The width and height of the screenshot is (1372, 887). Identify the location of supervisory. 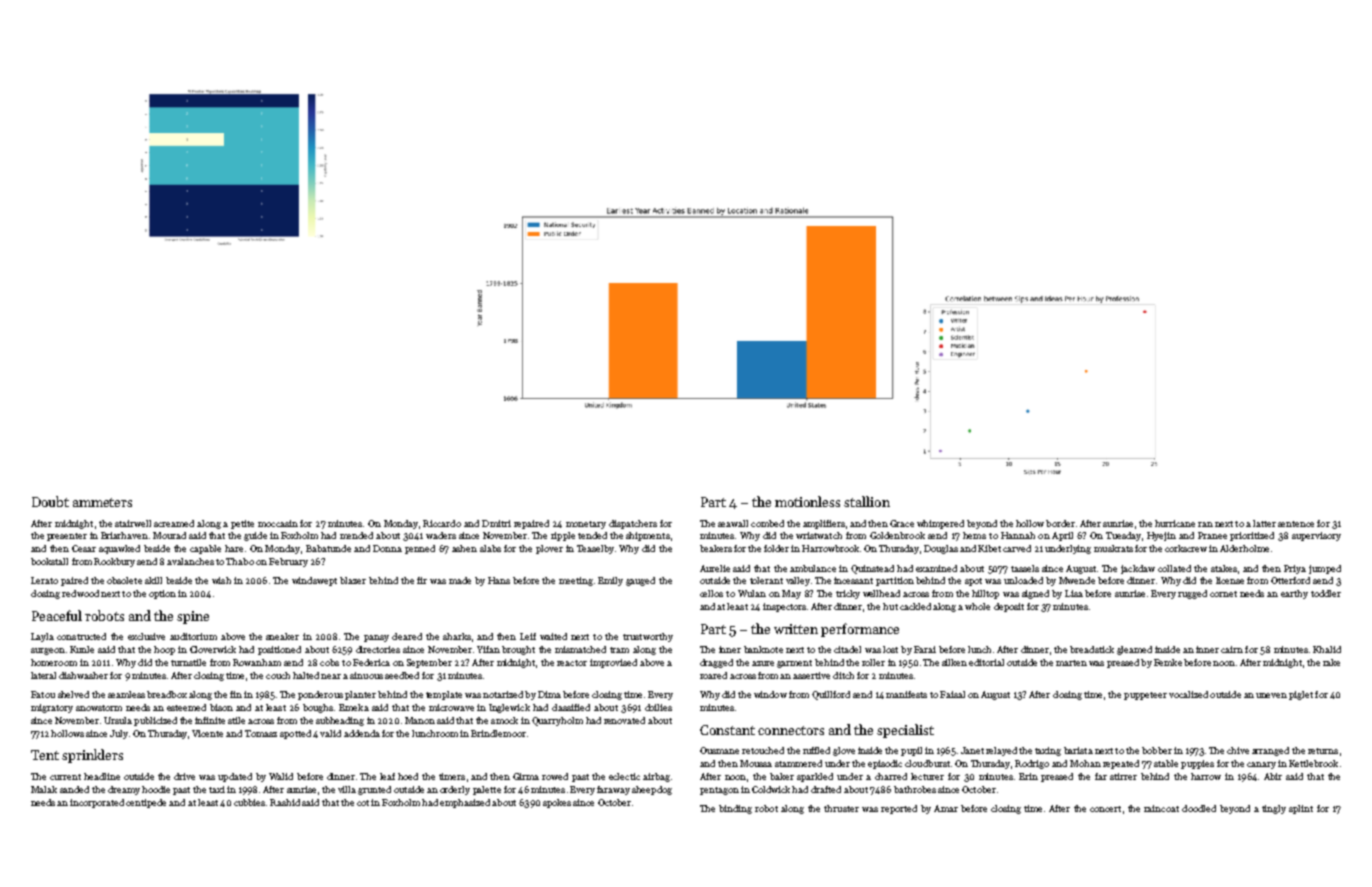
(1316, 536).
